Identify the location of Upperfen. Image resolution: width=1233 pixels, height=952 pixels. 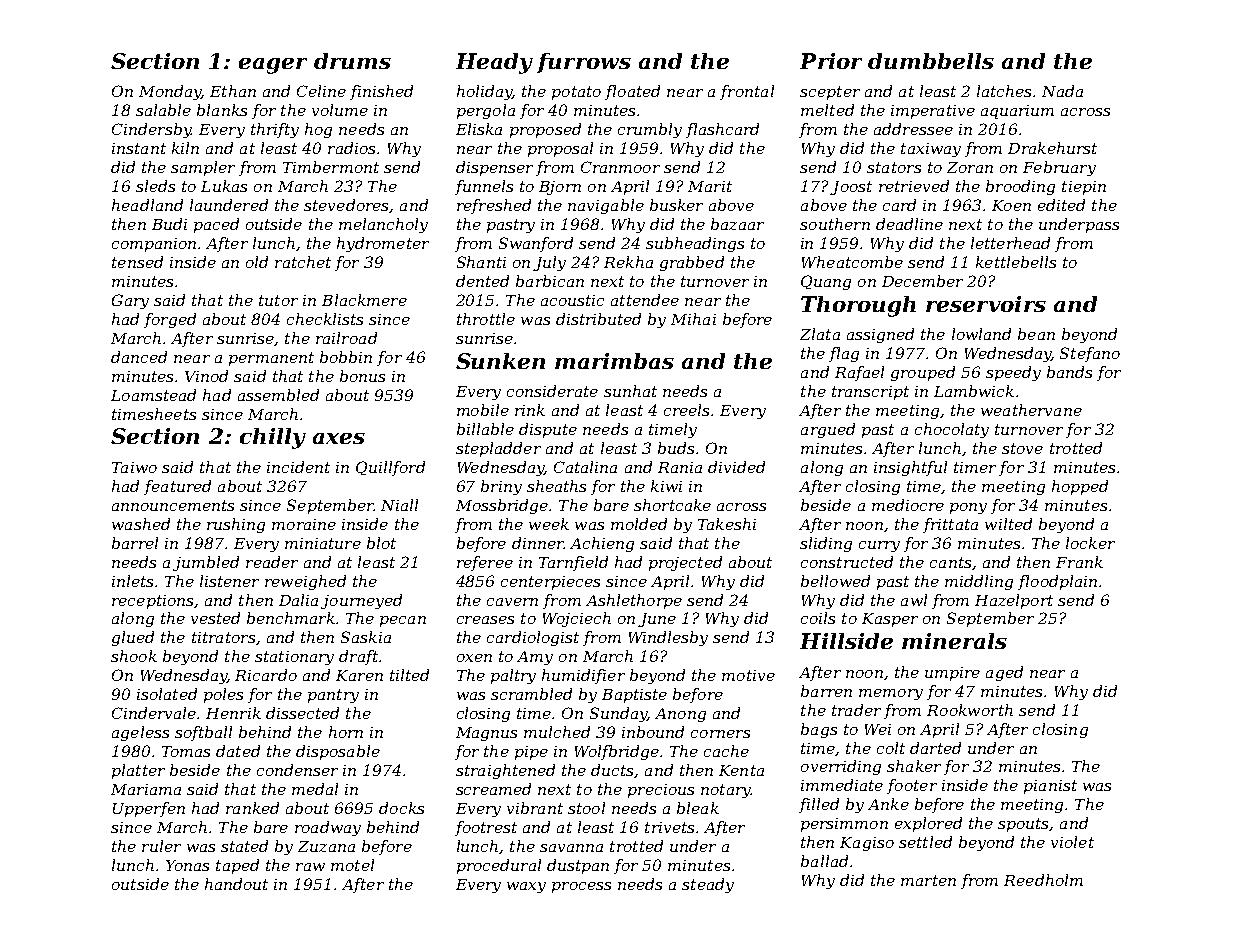
(149, 809).
